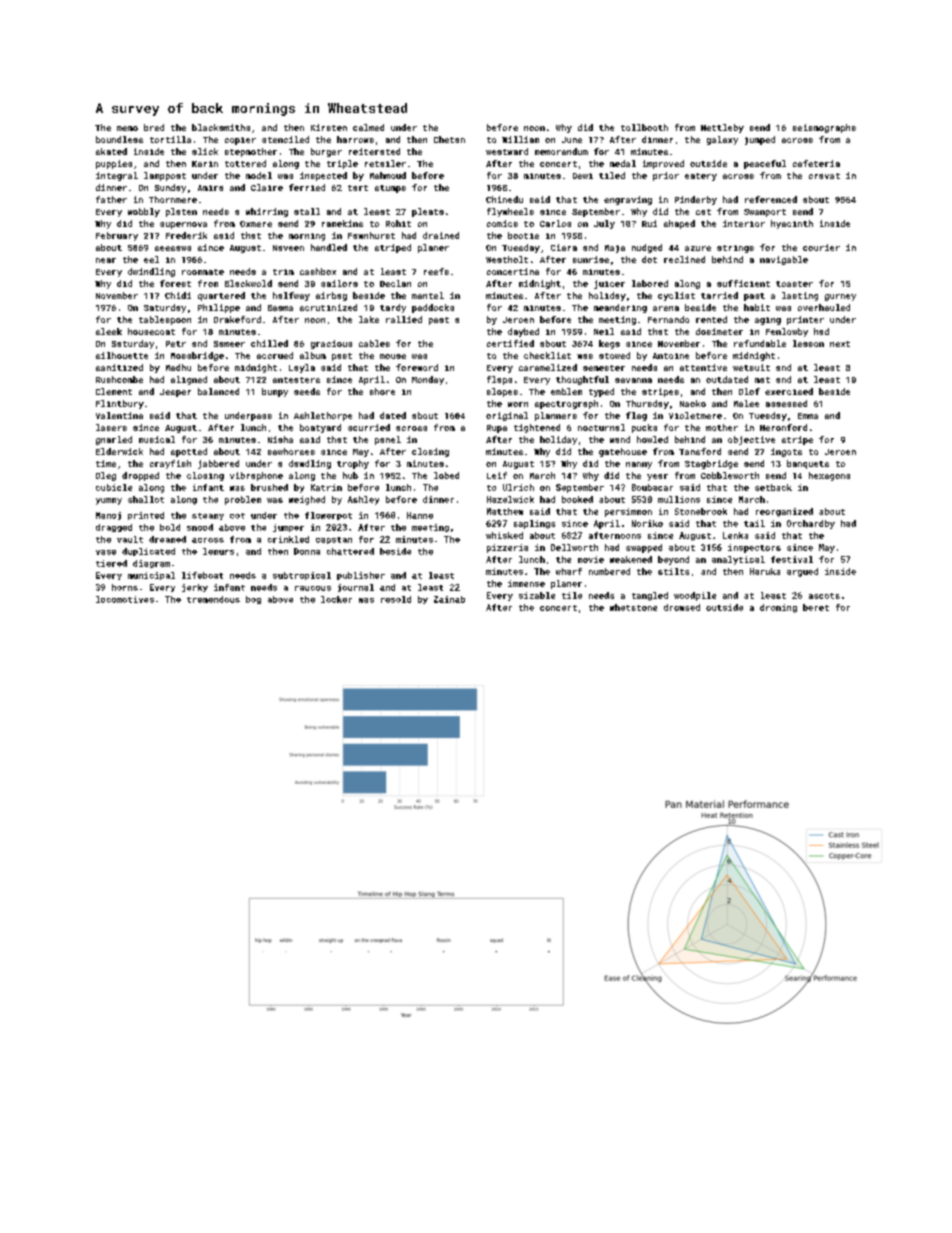 The width and height of the screenshot is (952, 1233). What do you see at coordinates (368, 127) in the screenshot?
I see `calmed` at bounding box center [368, 127].
